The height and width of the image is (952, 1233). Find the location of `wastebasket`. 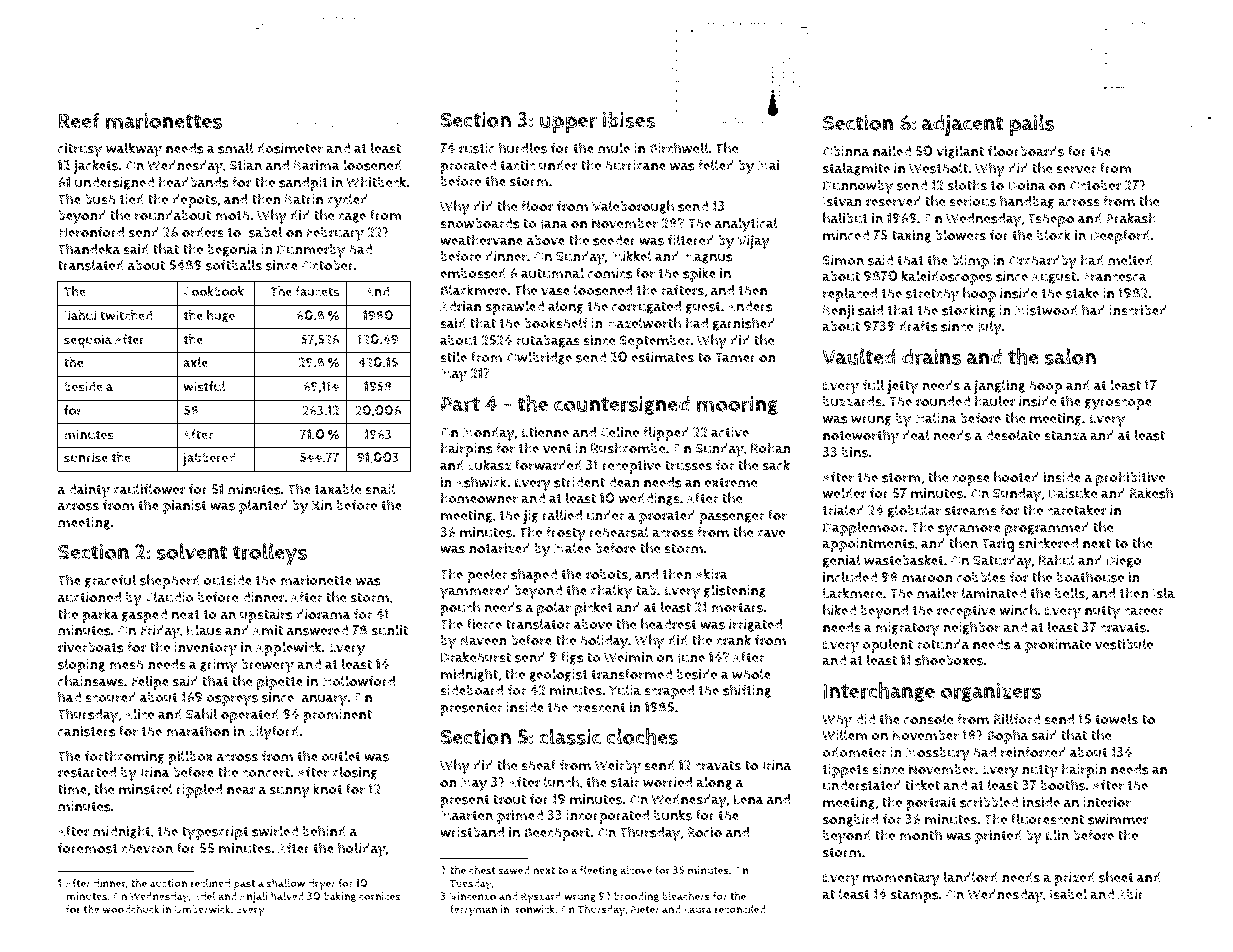

wastebasket is located at coordinates (904, 560).
